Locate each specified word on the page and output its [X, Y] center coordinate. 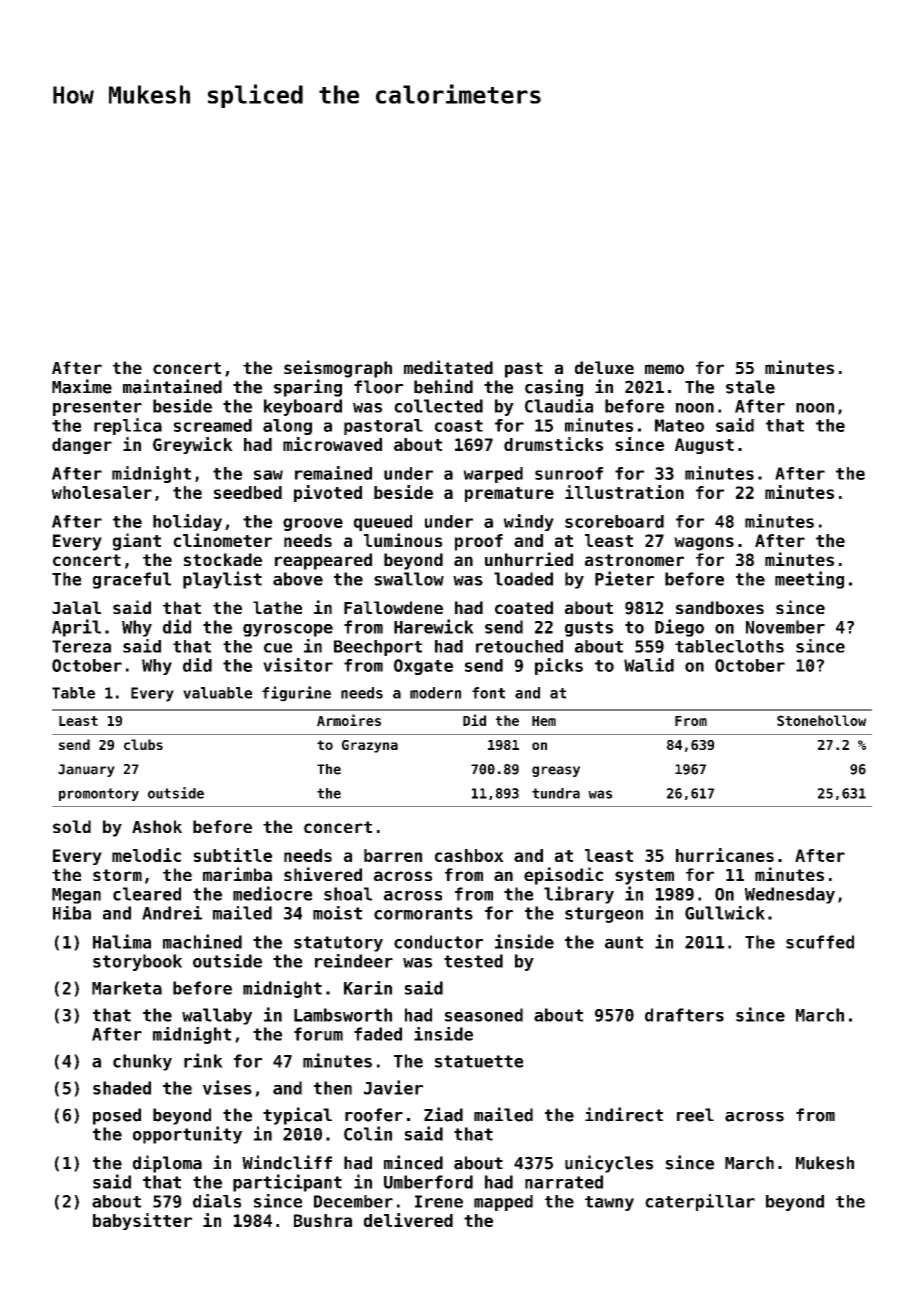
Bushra [323, 1220]
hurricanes [725, 855]
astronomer [634, 560]
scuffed [820, 942]
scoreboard [614, 521]
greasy [556, 771]
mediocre [272, 893]
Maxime [82, 386]
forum [318, 1034]
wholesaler [102, 492]
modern [435, 693]
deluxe [604, 367]
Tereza [81, 646]
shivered [323, 874]
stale [750, 387]
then [333, 1088]
